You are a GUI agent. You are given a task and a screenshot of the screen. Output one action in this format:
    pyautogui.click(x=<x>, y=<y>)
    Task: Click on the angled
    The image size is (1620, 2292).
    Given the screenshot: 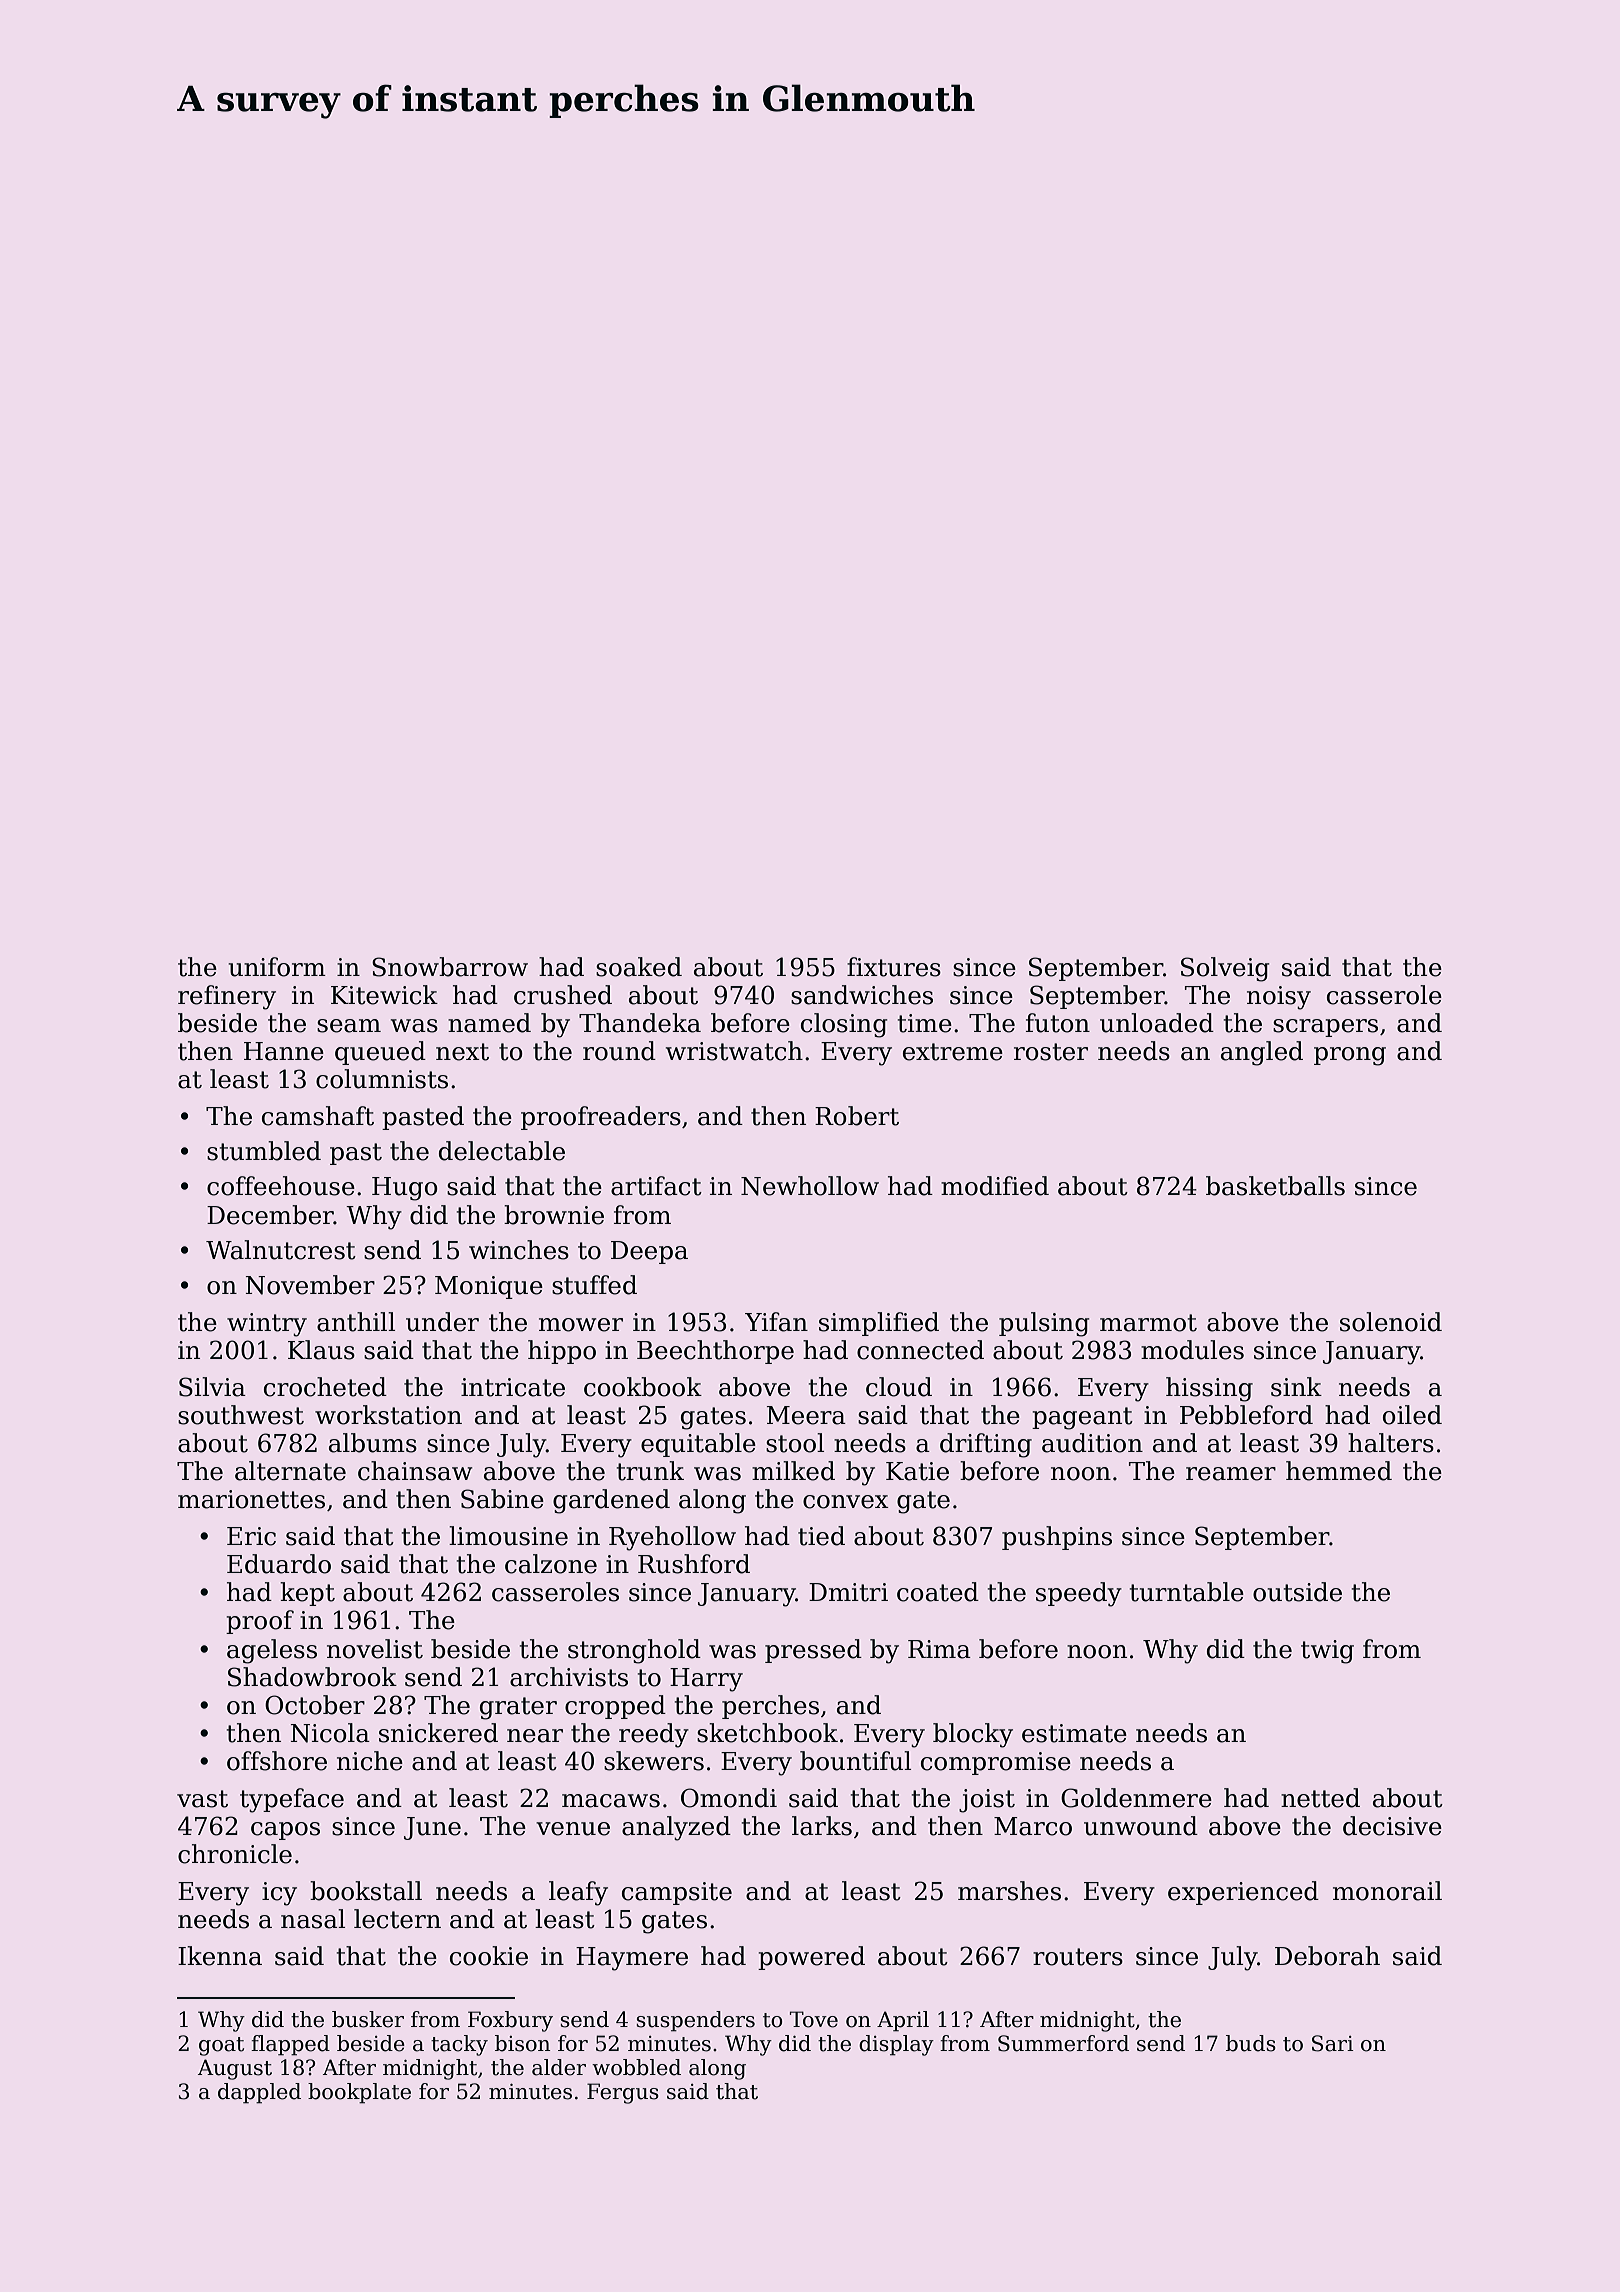 What is the action you would take?
    pyautogui.click(x=1262, y=1053)
